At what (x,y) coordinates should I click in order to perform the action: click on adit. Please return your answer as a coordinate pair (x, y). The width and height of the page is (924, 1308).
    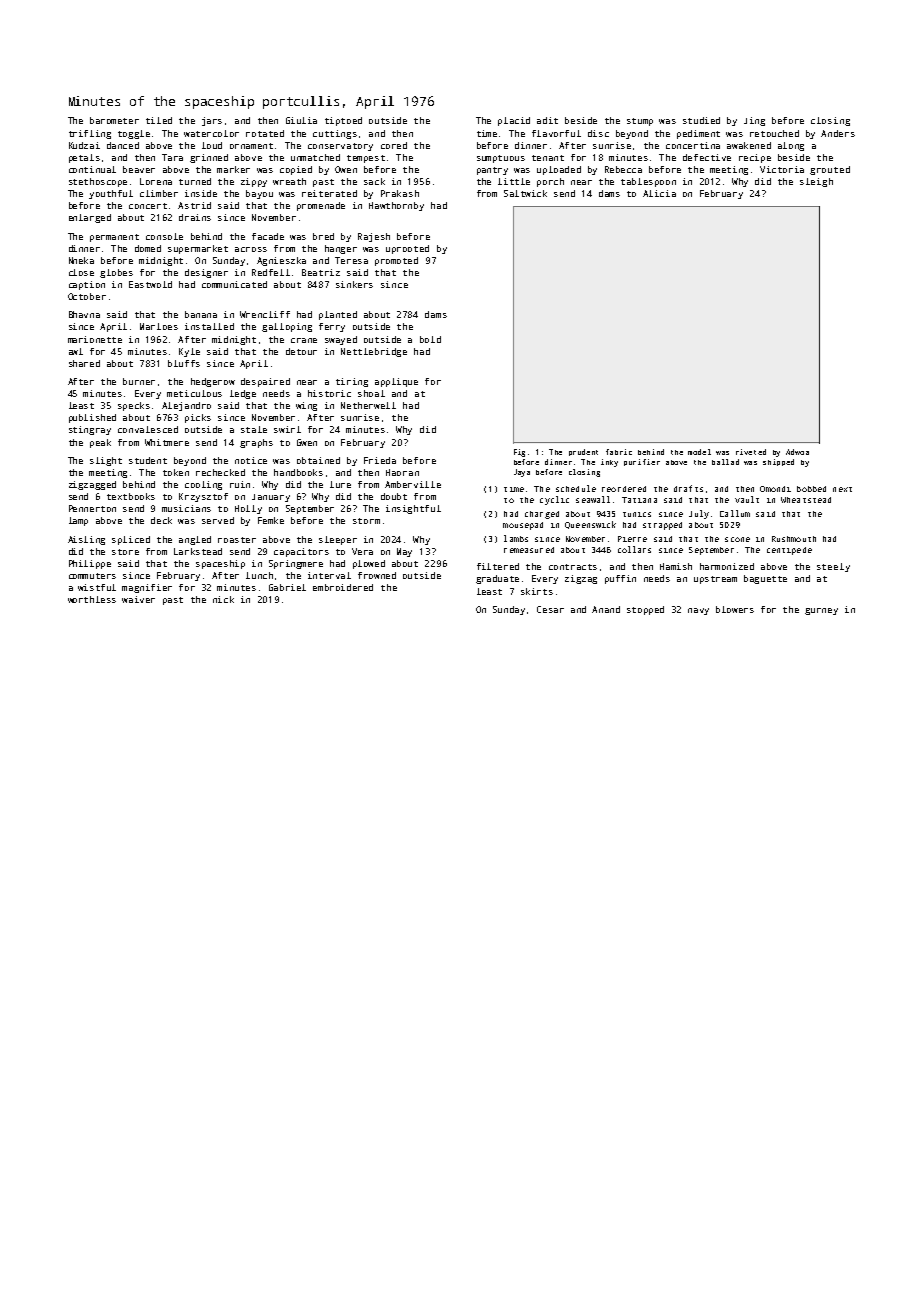
    Looking at the image, I should click on (547, 120).
